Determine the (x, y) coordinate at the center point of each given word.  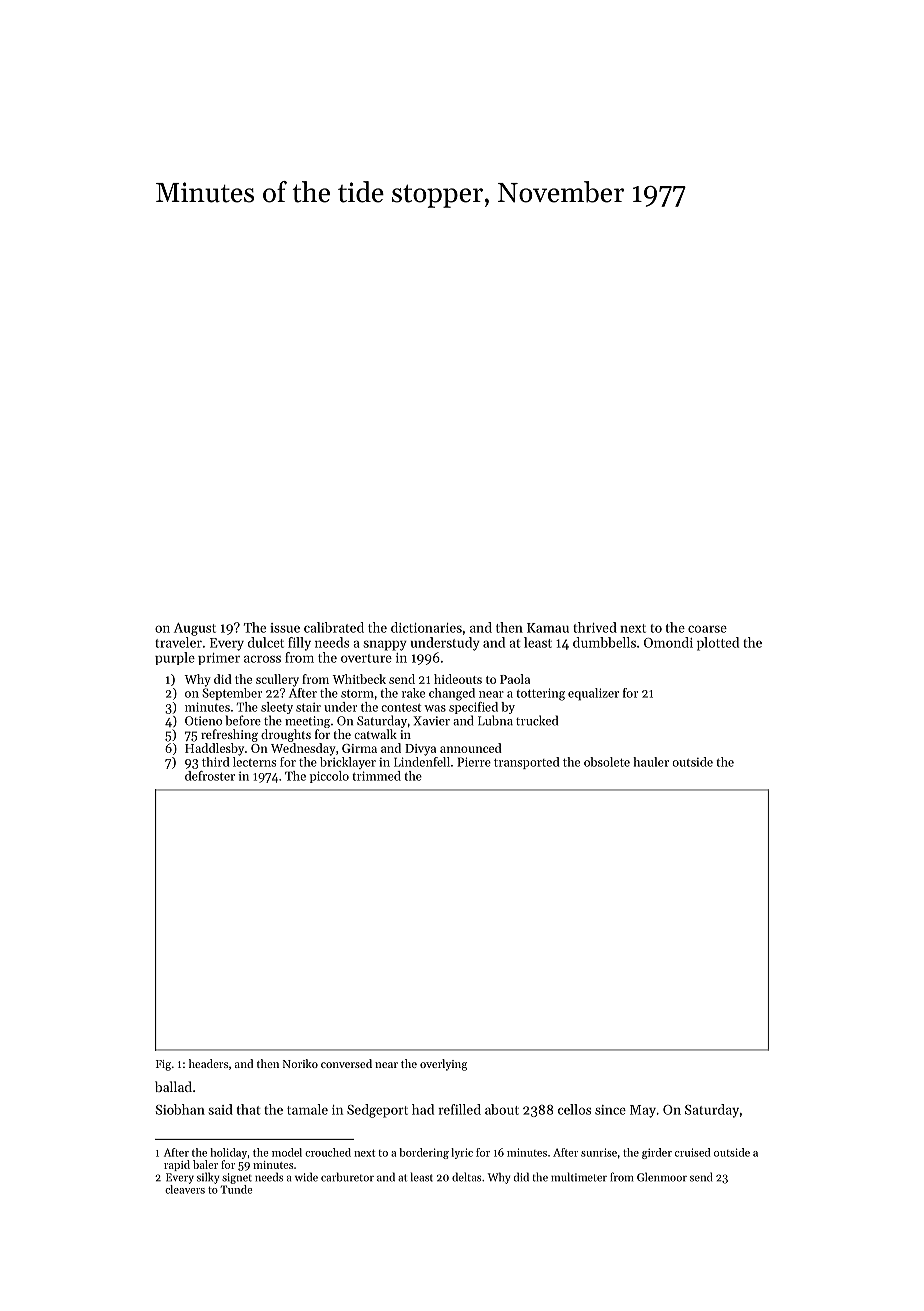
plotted (718, 644)
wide (306, 1177)
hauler (651, 762)
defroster (210, 776)
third (216, 762)
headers (208, 1063)
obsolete (607, 762)
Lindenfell (422, 762)
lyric (462, 1153)
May (643, 1111)
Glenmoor (662, 1177)
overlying (443, 1065)
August (195, 629)
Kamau (548, 628)
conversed (346, 1063)
